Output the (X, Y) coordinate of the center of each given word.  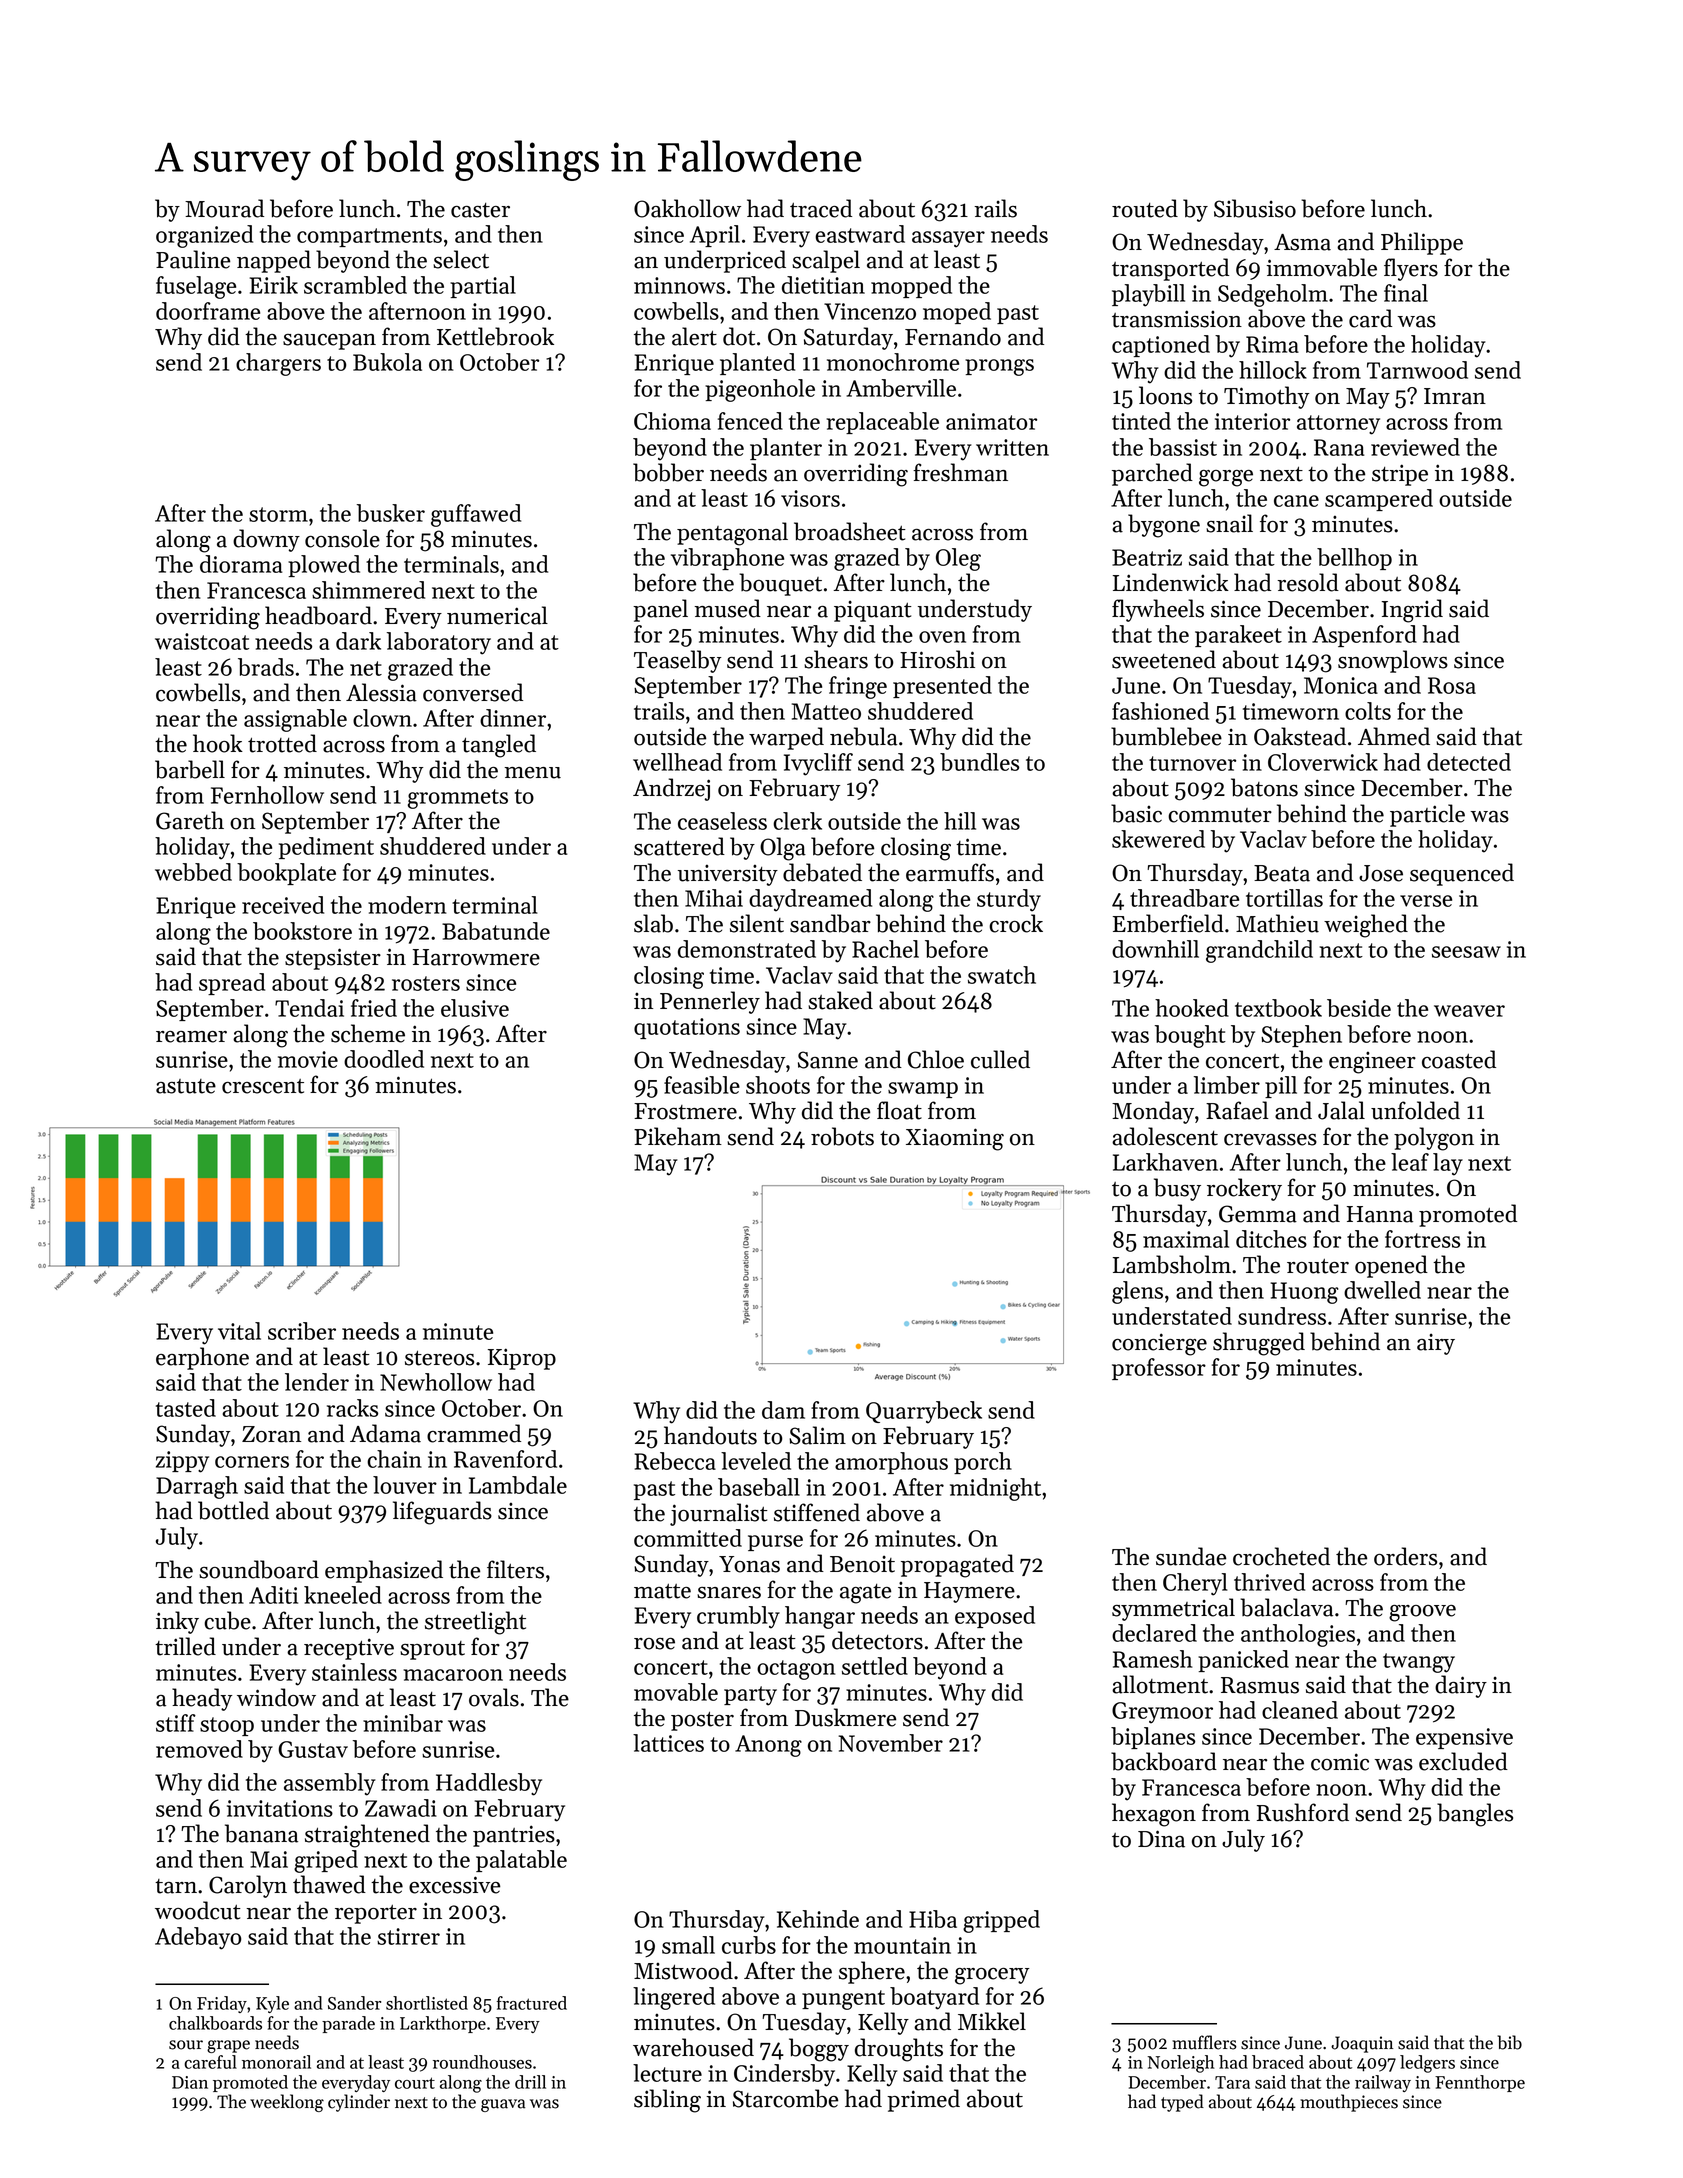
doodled (384, 1059)
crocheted (1281, 1556)
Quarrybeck (924, 1412)
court (415, 2083)
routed (1145, 208)
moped (957, 313)
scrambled (355, 285)
